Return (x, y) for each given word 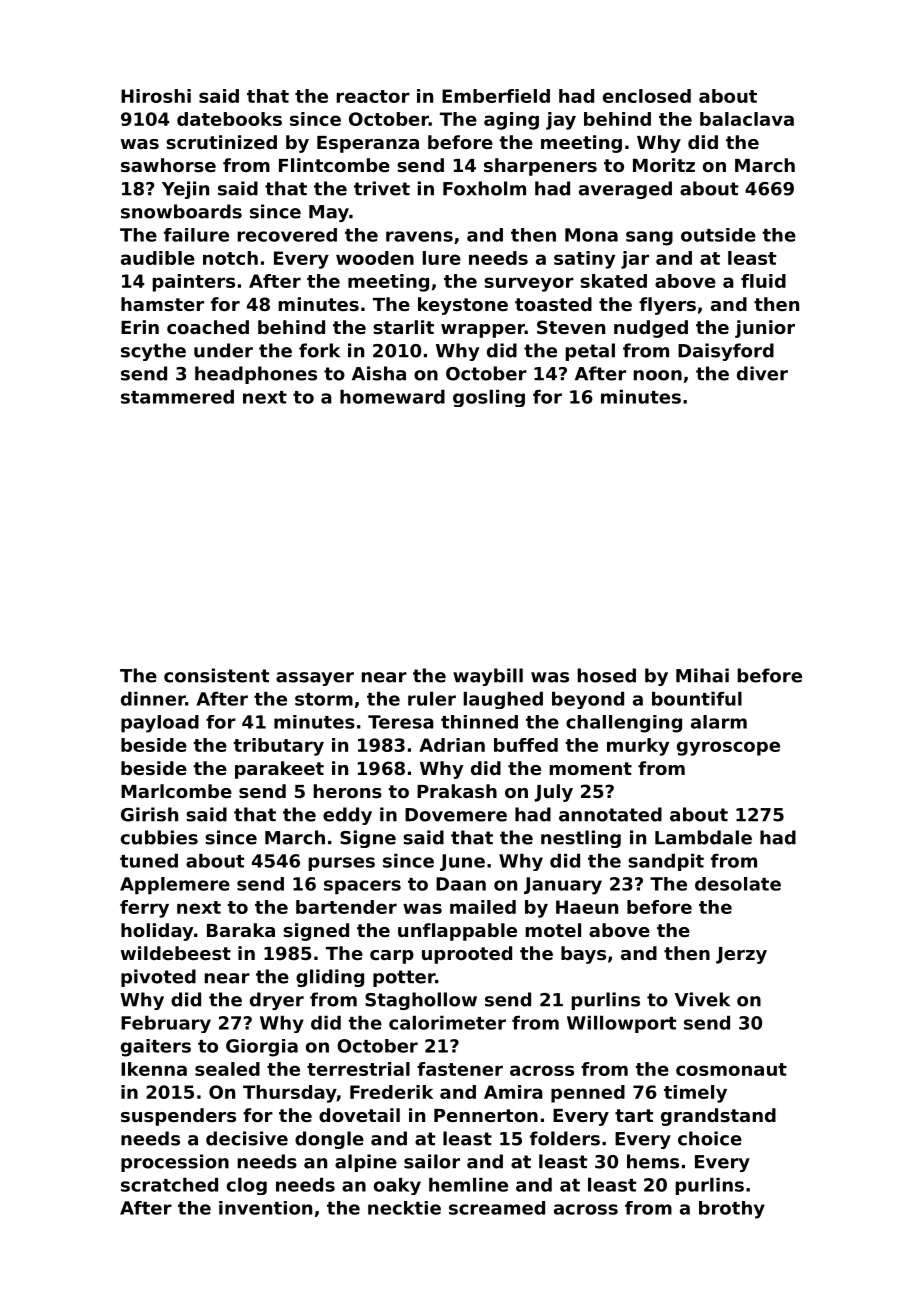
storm (324, 699)
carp (392, 957)
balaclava (747, 119)
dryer (277, 1001)
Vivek (702, 999)
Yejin (185, 190)
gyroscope (728, 748)
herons (348, 791)
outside (718, 235)
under (223, 350)
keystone (463, 306)
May (329, 213)
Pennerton (486, 1115)
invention (265, 1208)
